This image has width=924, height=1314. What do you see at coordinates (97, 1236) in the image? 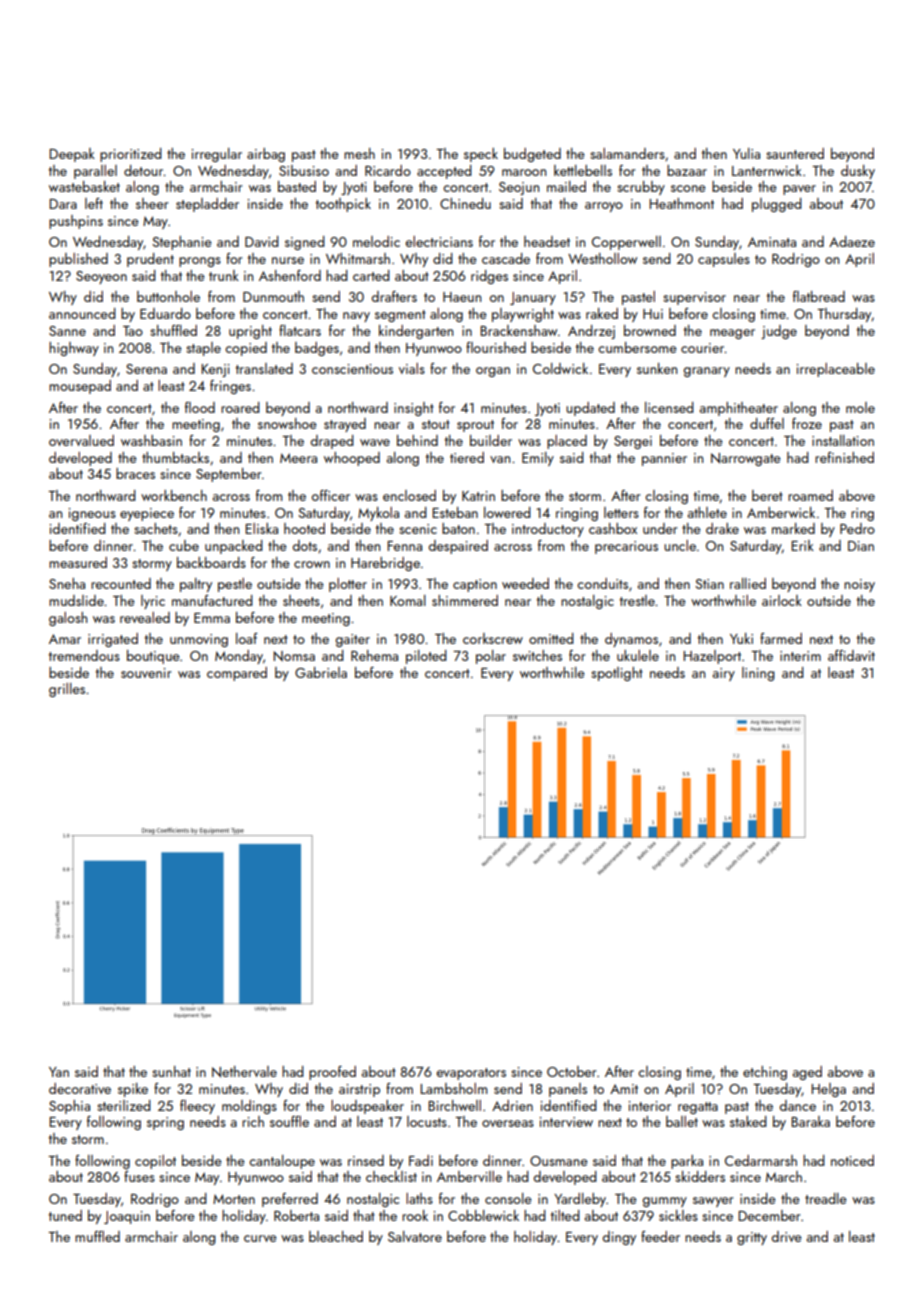
I see `muffled` at bounding box center [97, 1236].
